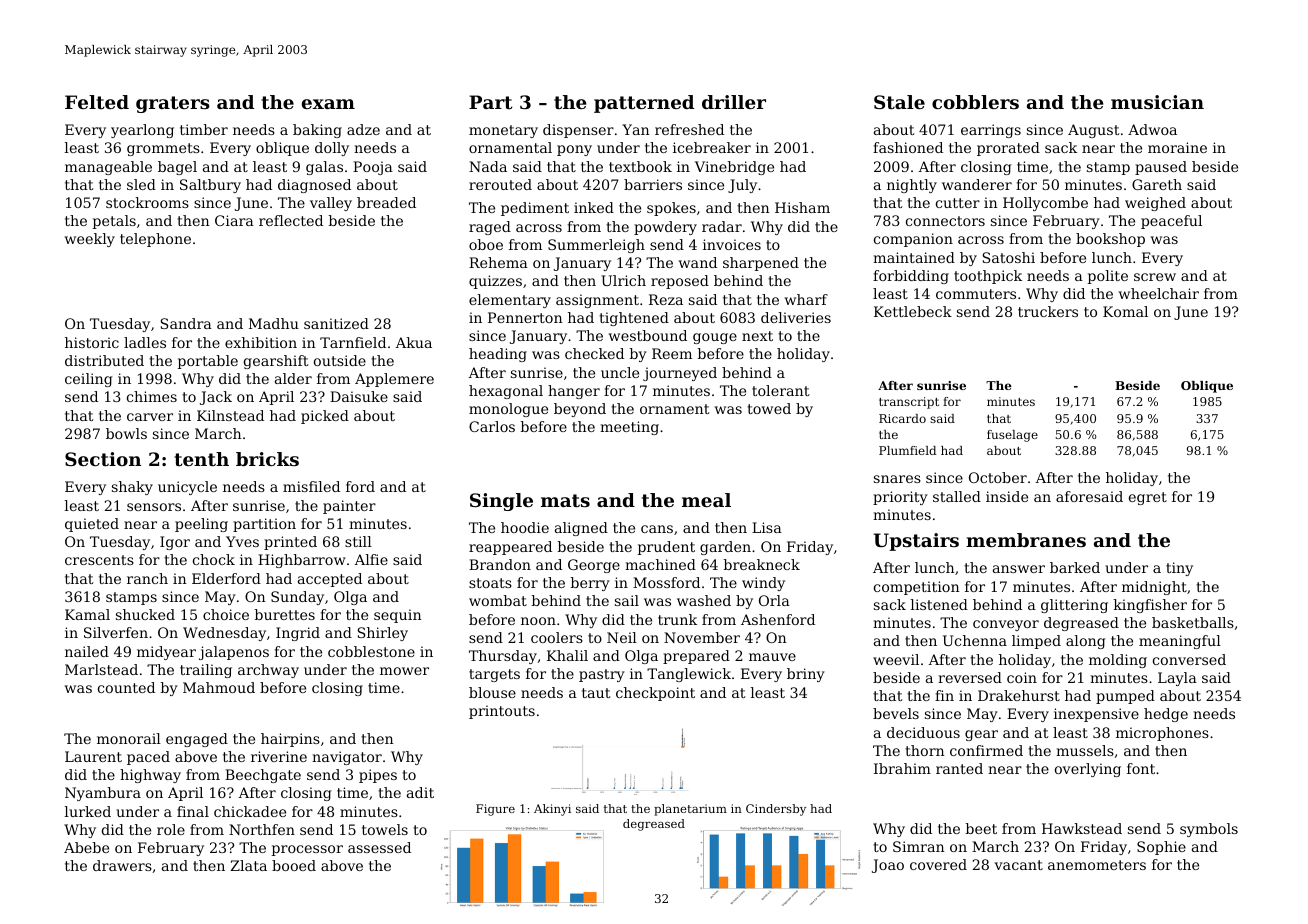 This document has width=1308, height=924. What do you see at coordinates (594, 207) in the document?
I see `inked` at bounding box center [594, 207].
